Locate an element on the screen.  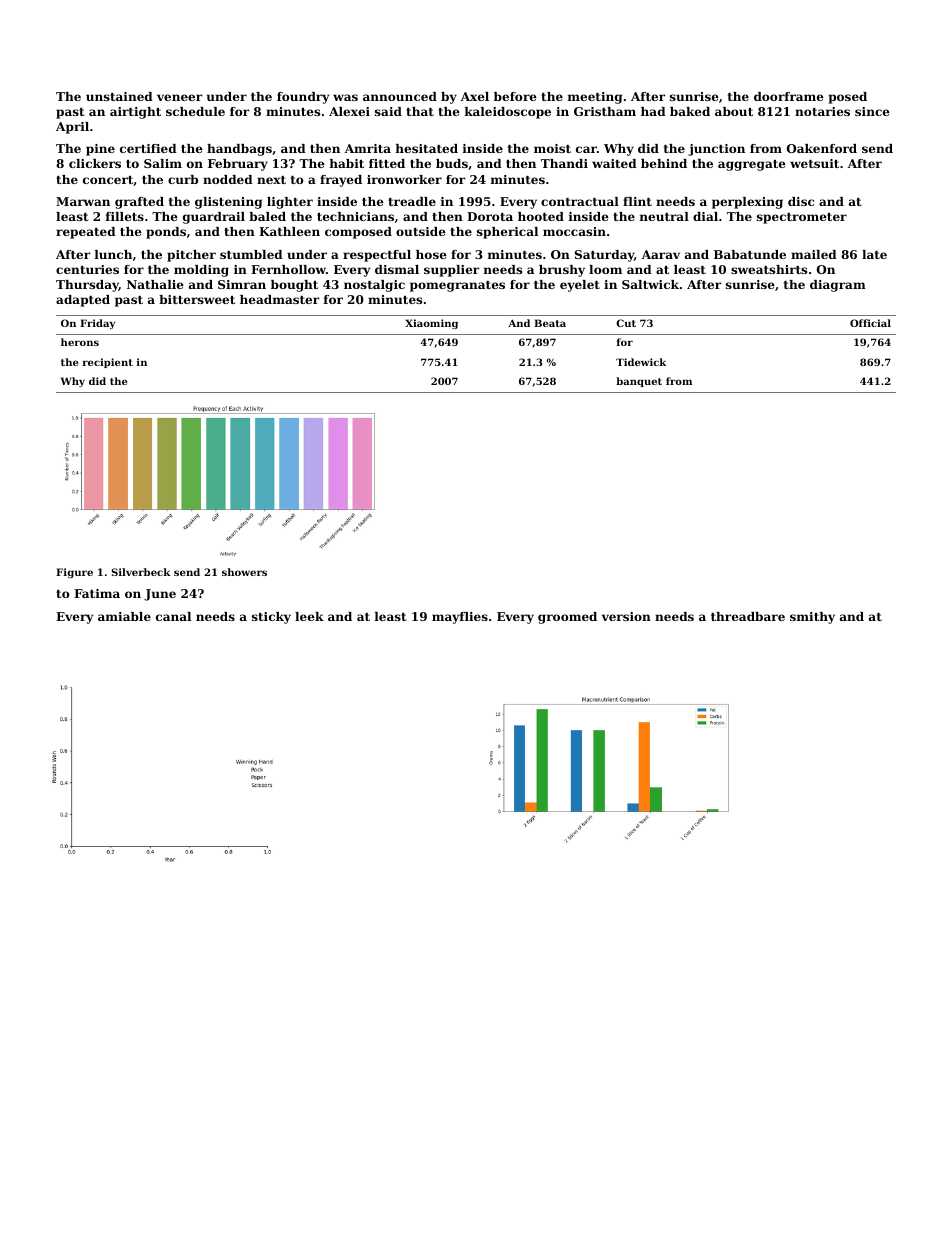
mayflies is located at coordinates (460, 618).
